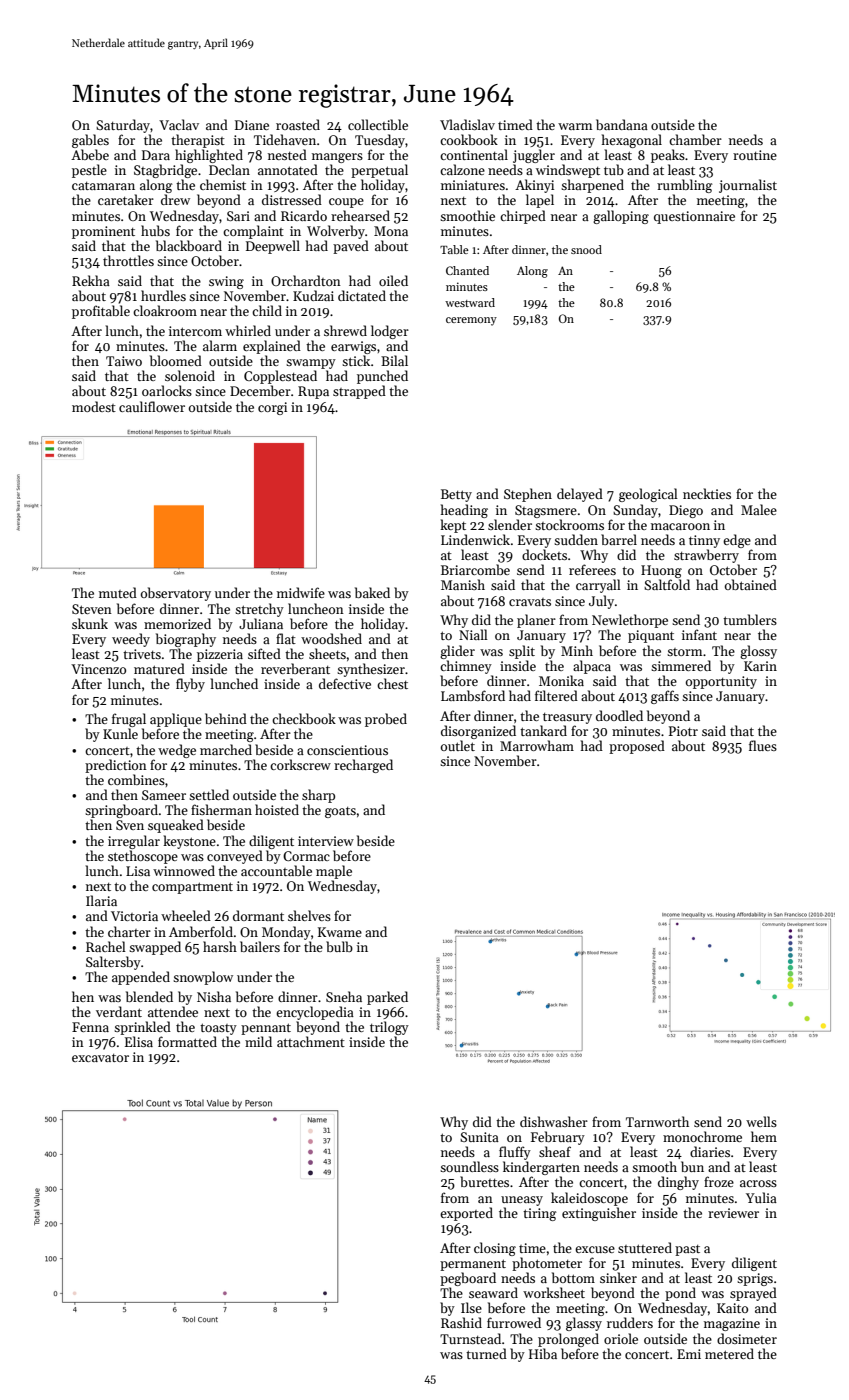 The height and width of the screenshot is (1400, 849). What do you see at coordinates (176, 826) in the screenshot?
I see `squeaked` at bounding box center [176, 826].
